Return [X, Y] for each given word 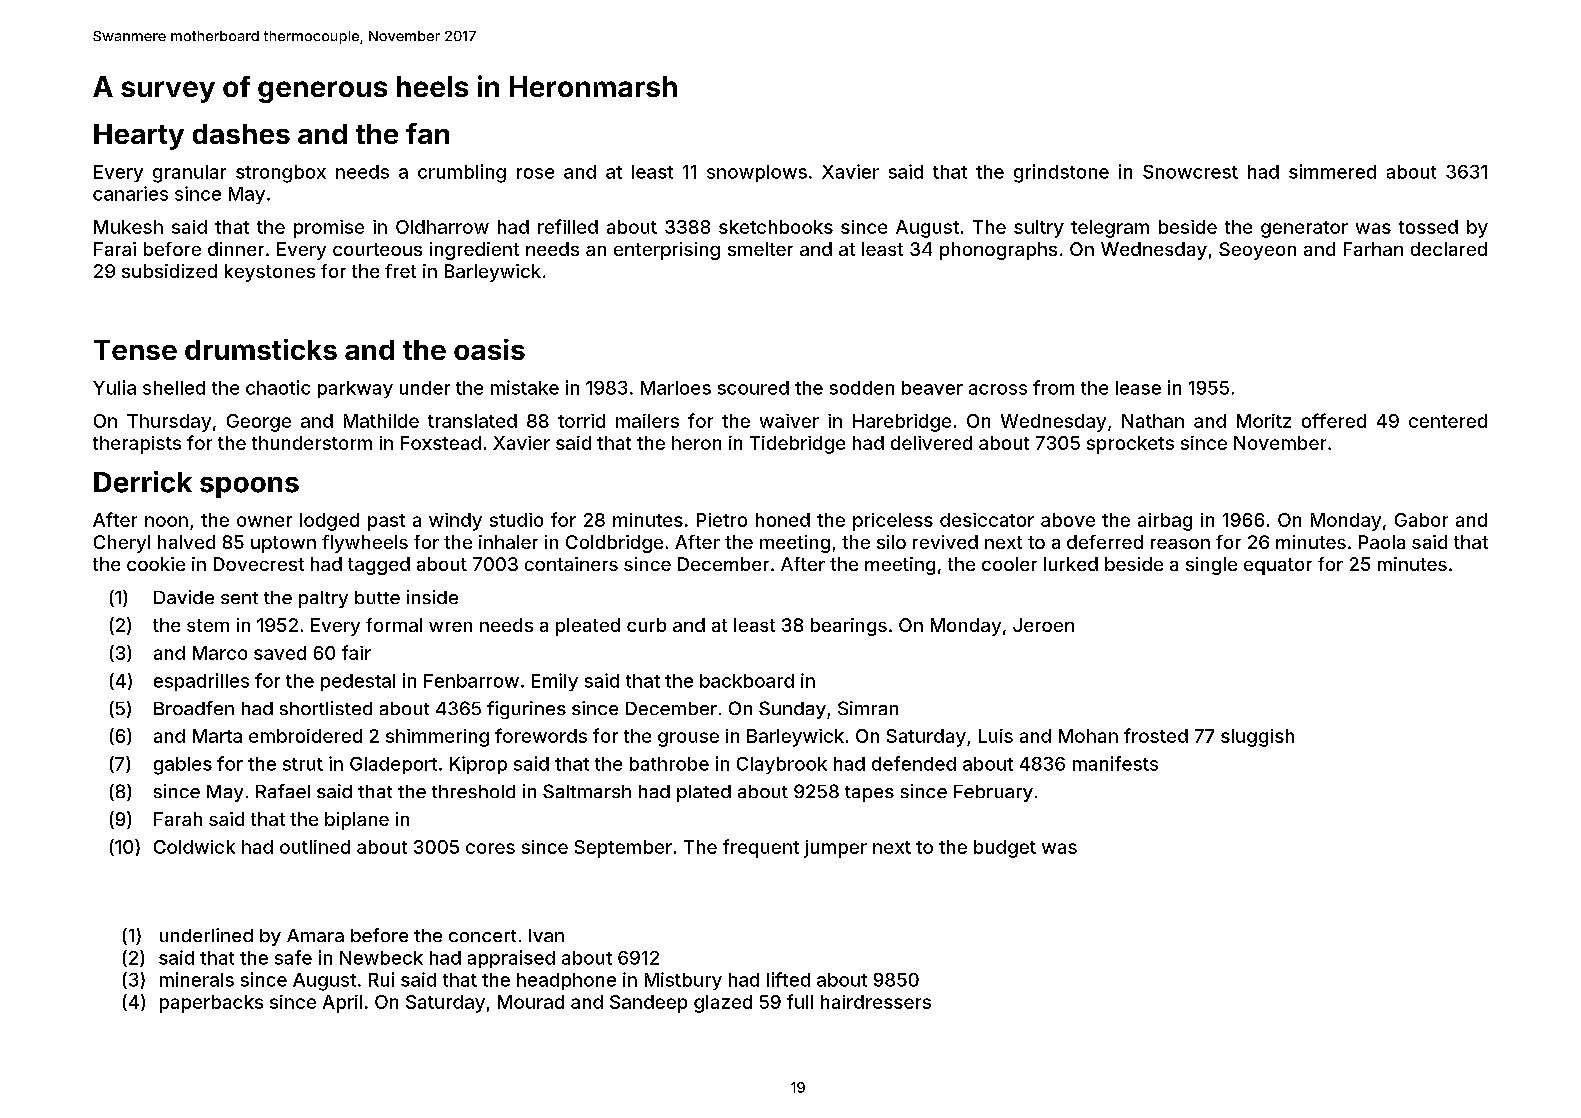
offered [1334, 420]
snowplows [757, 173]
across [998, 389]
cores [490, 848]
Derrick [143, 482]
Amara [315, 935]
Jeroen [1043, 625]
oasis [489, 349]
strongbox [281, 174]
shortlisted [326, 708]
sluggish [1257, 738]
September [623, 849]
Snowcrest [1190, 172]
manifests [1115, 763]
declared [1449, 249]
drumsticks [261, 349]
